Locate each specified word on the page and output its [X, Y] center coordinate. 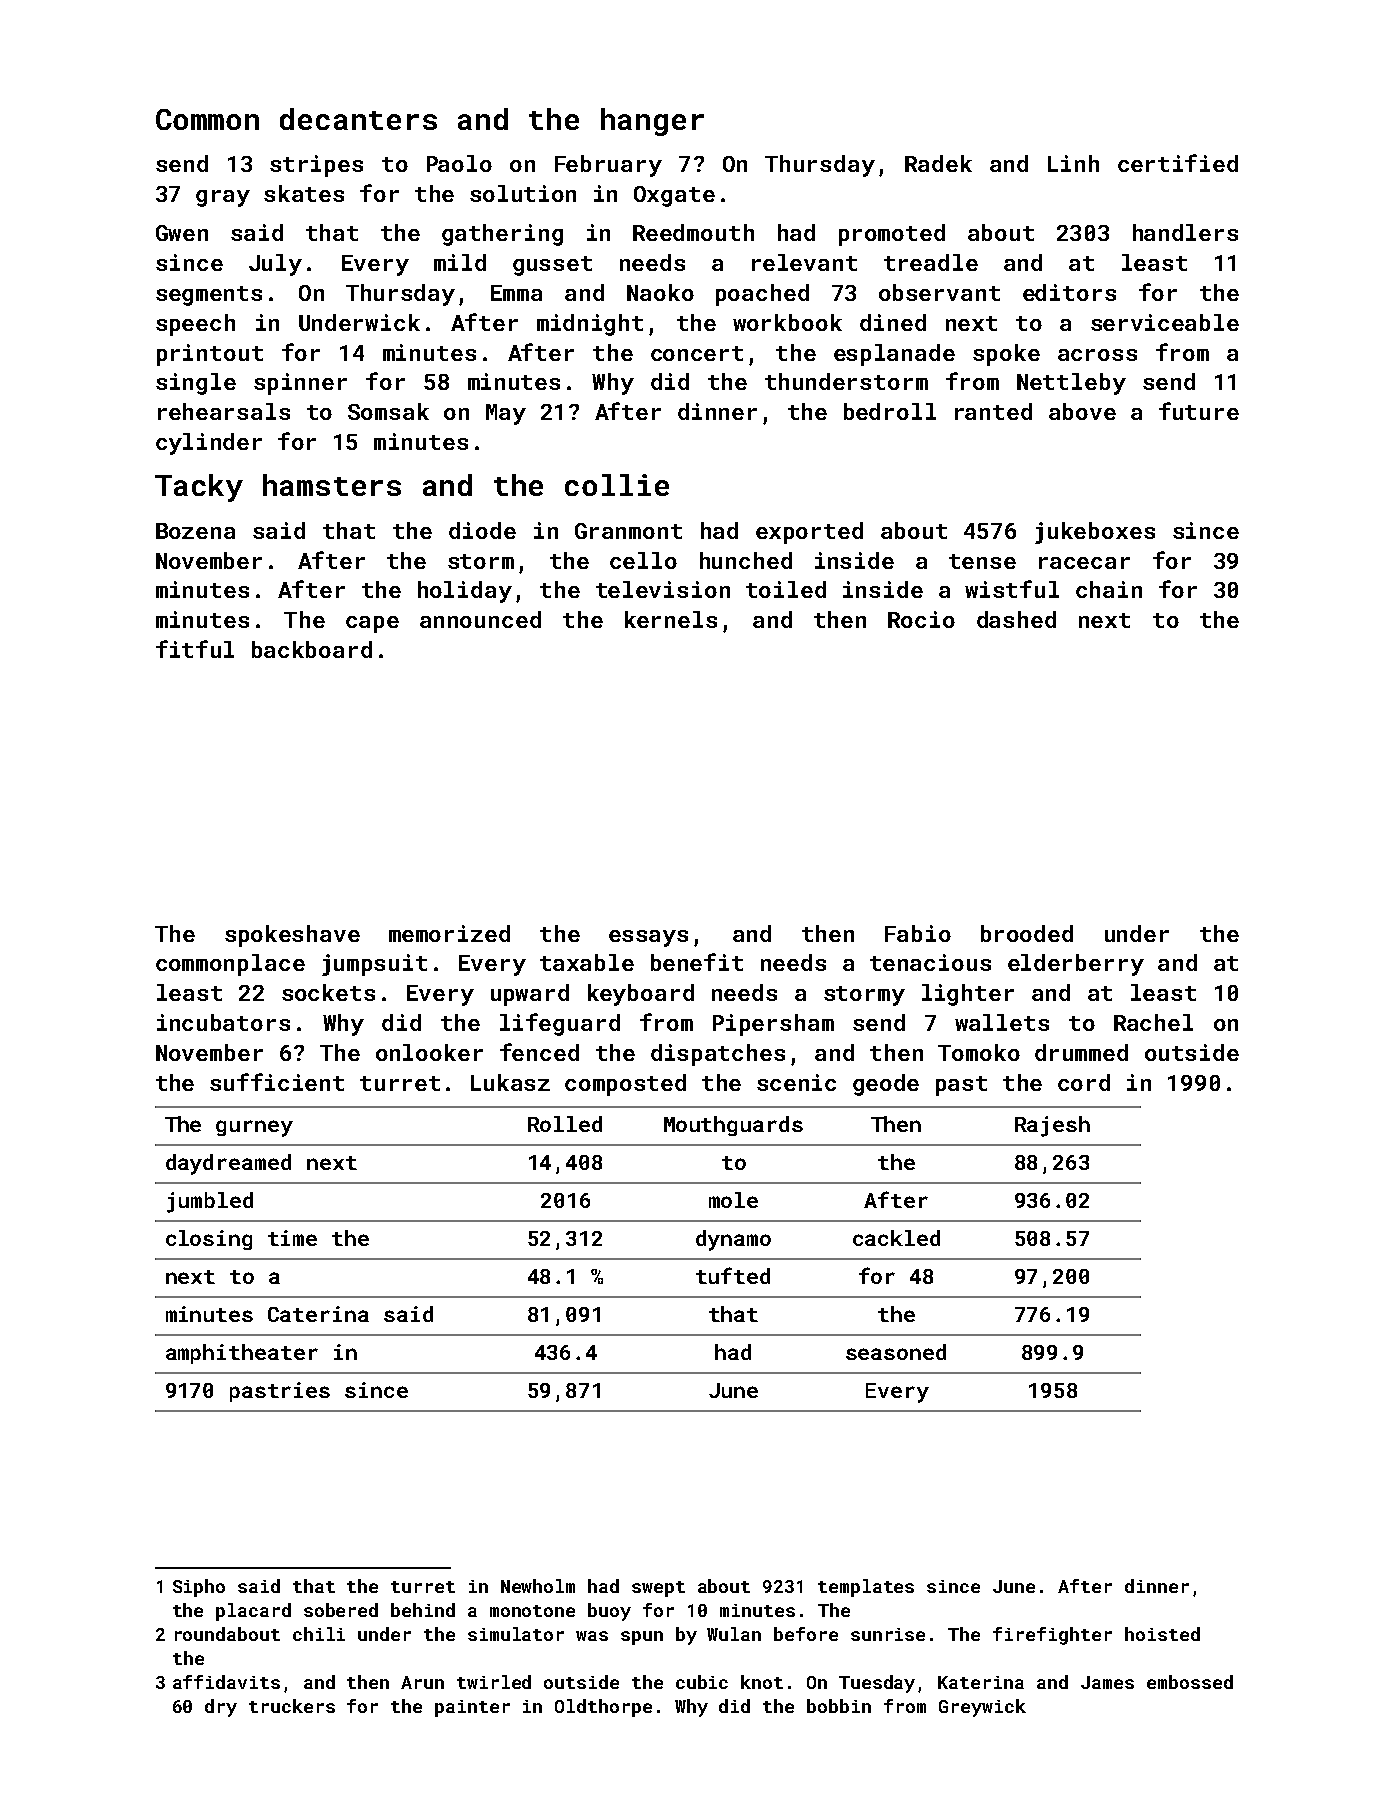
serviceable [1165, 322]
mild [460, 262]
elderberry [1076, 965]
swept [658, 1589]
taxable [587, 962]
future [1199, 411]
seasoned [896, 1352]
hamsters [332, 485]
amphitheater [242, 1354]
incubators [223, 1022]
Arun [422, 1682]
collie [617, 485]
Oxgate [674, 196]
